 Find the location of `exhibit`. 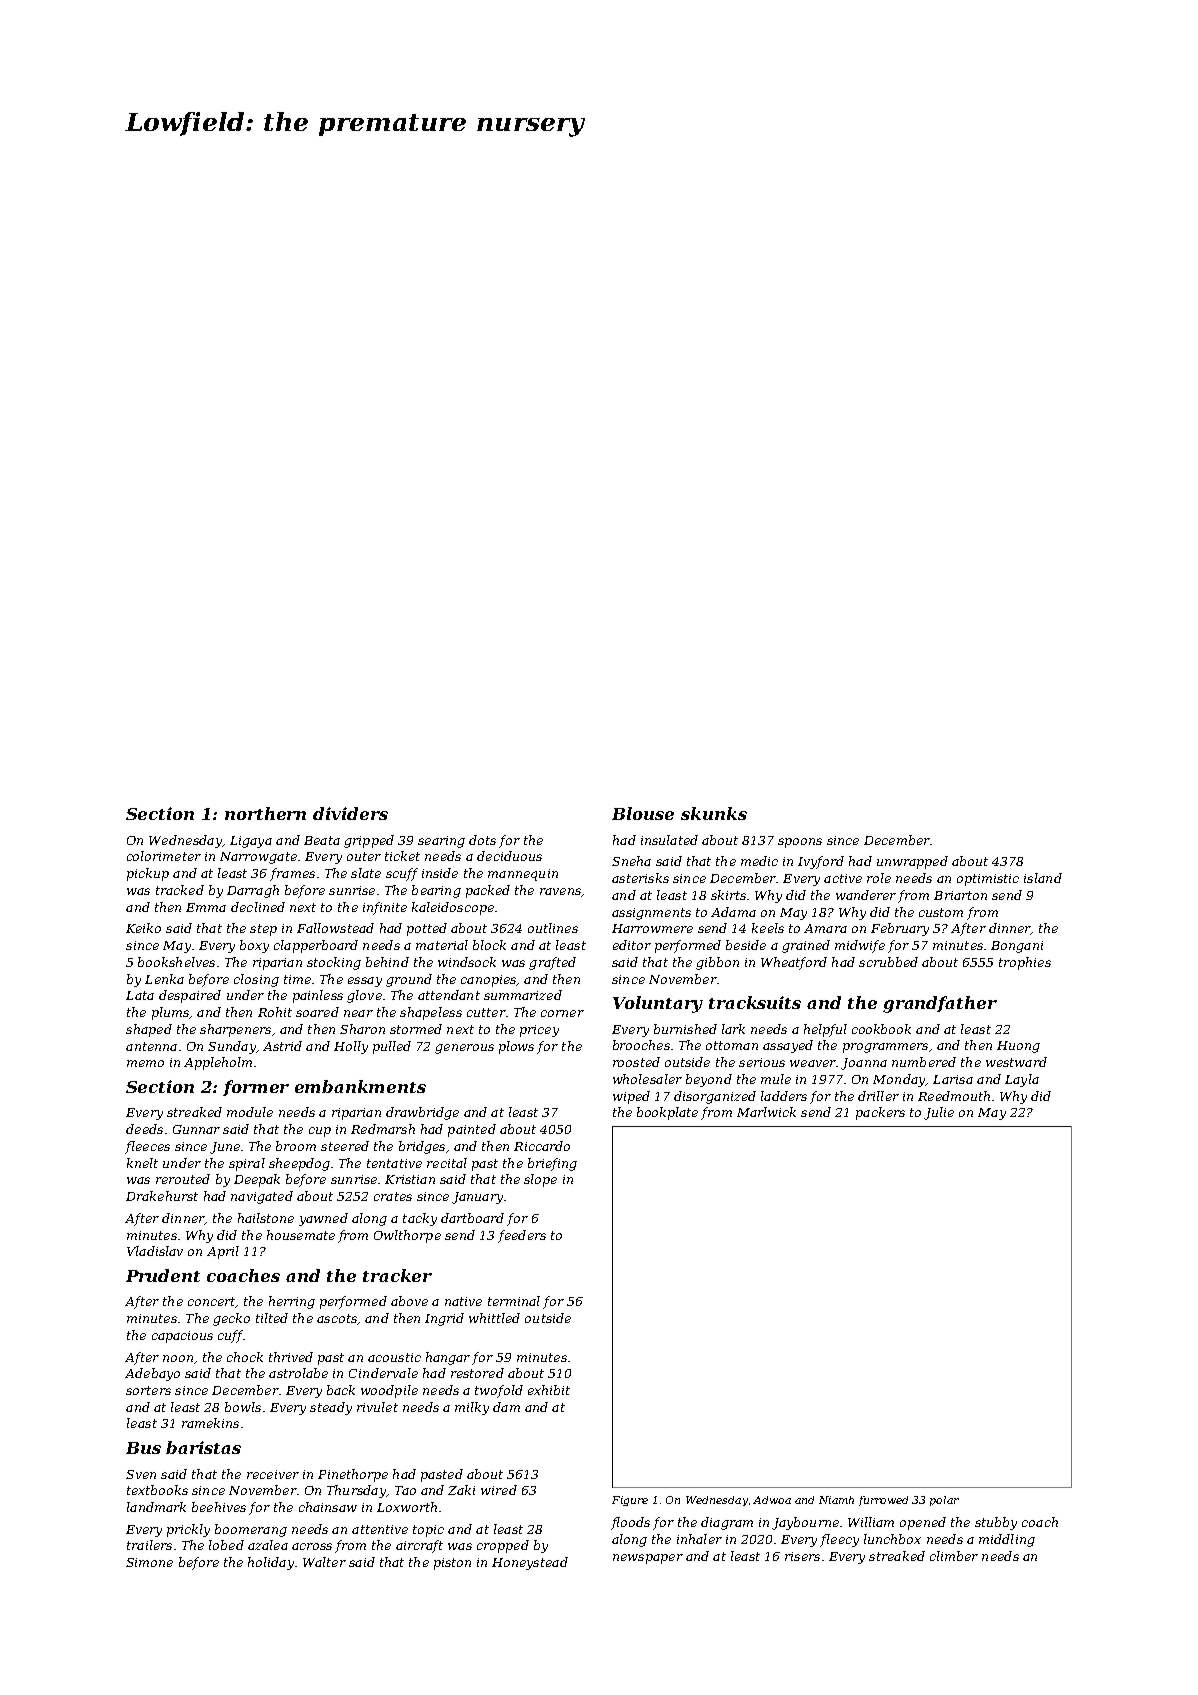

exhibit is located at coordinates (549, 1390).
